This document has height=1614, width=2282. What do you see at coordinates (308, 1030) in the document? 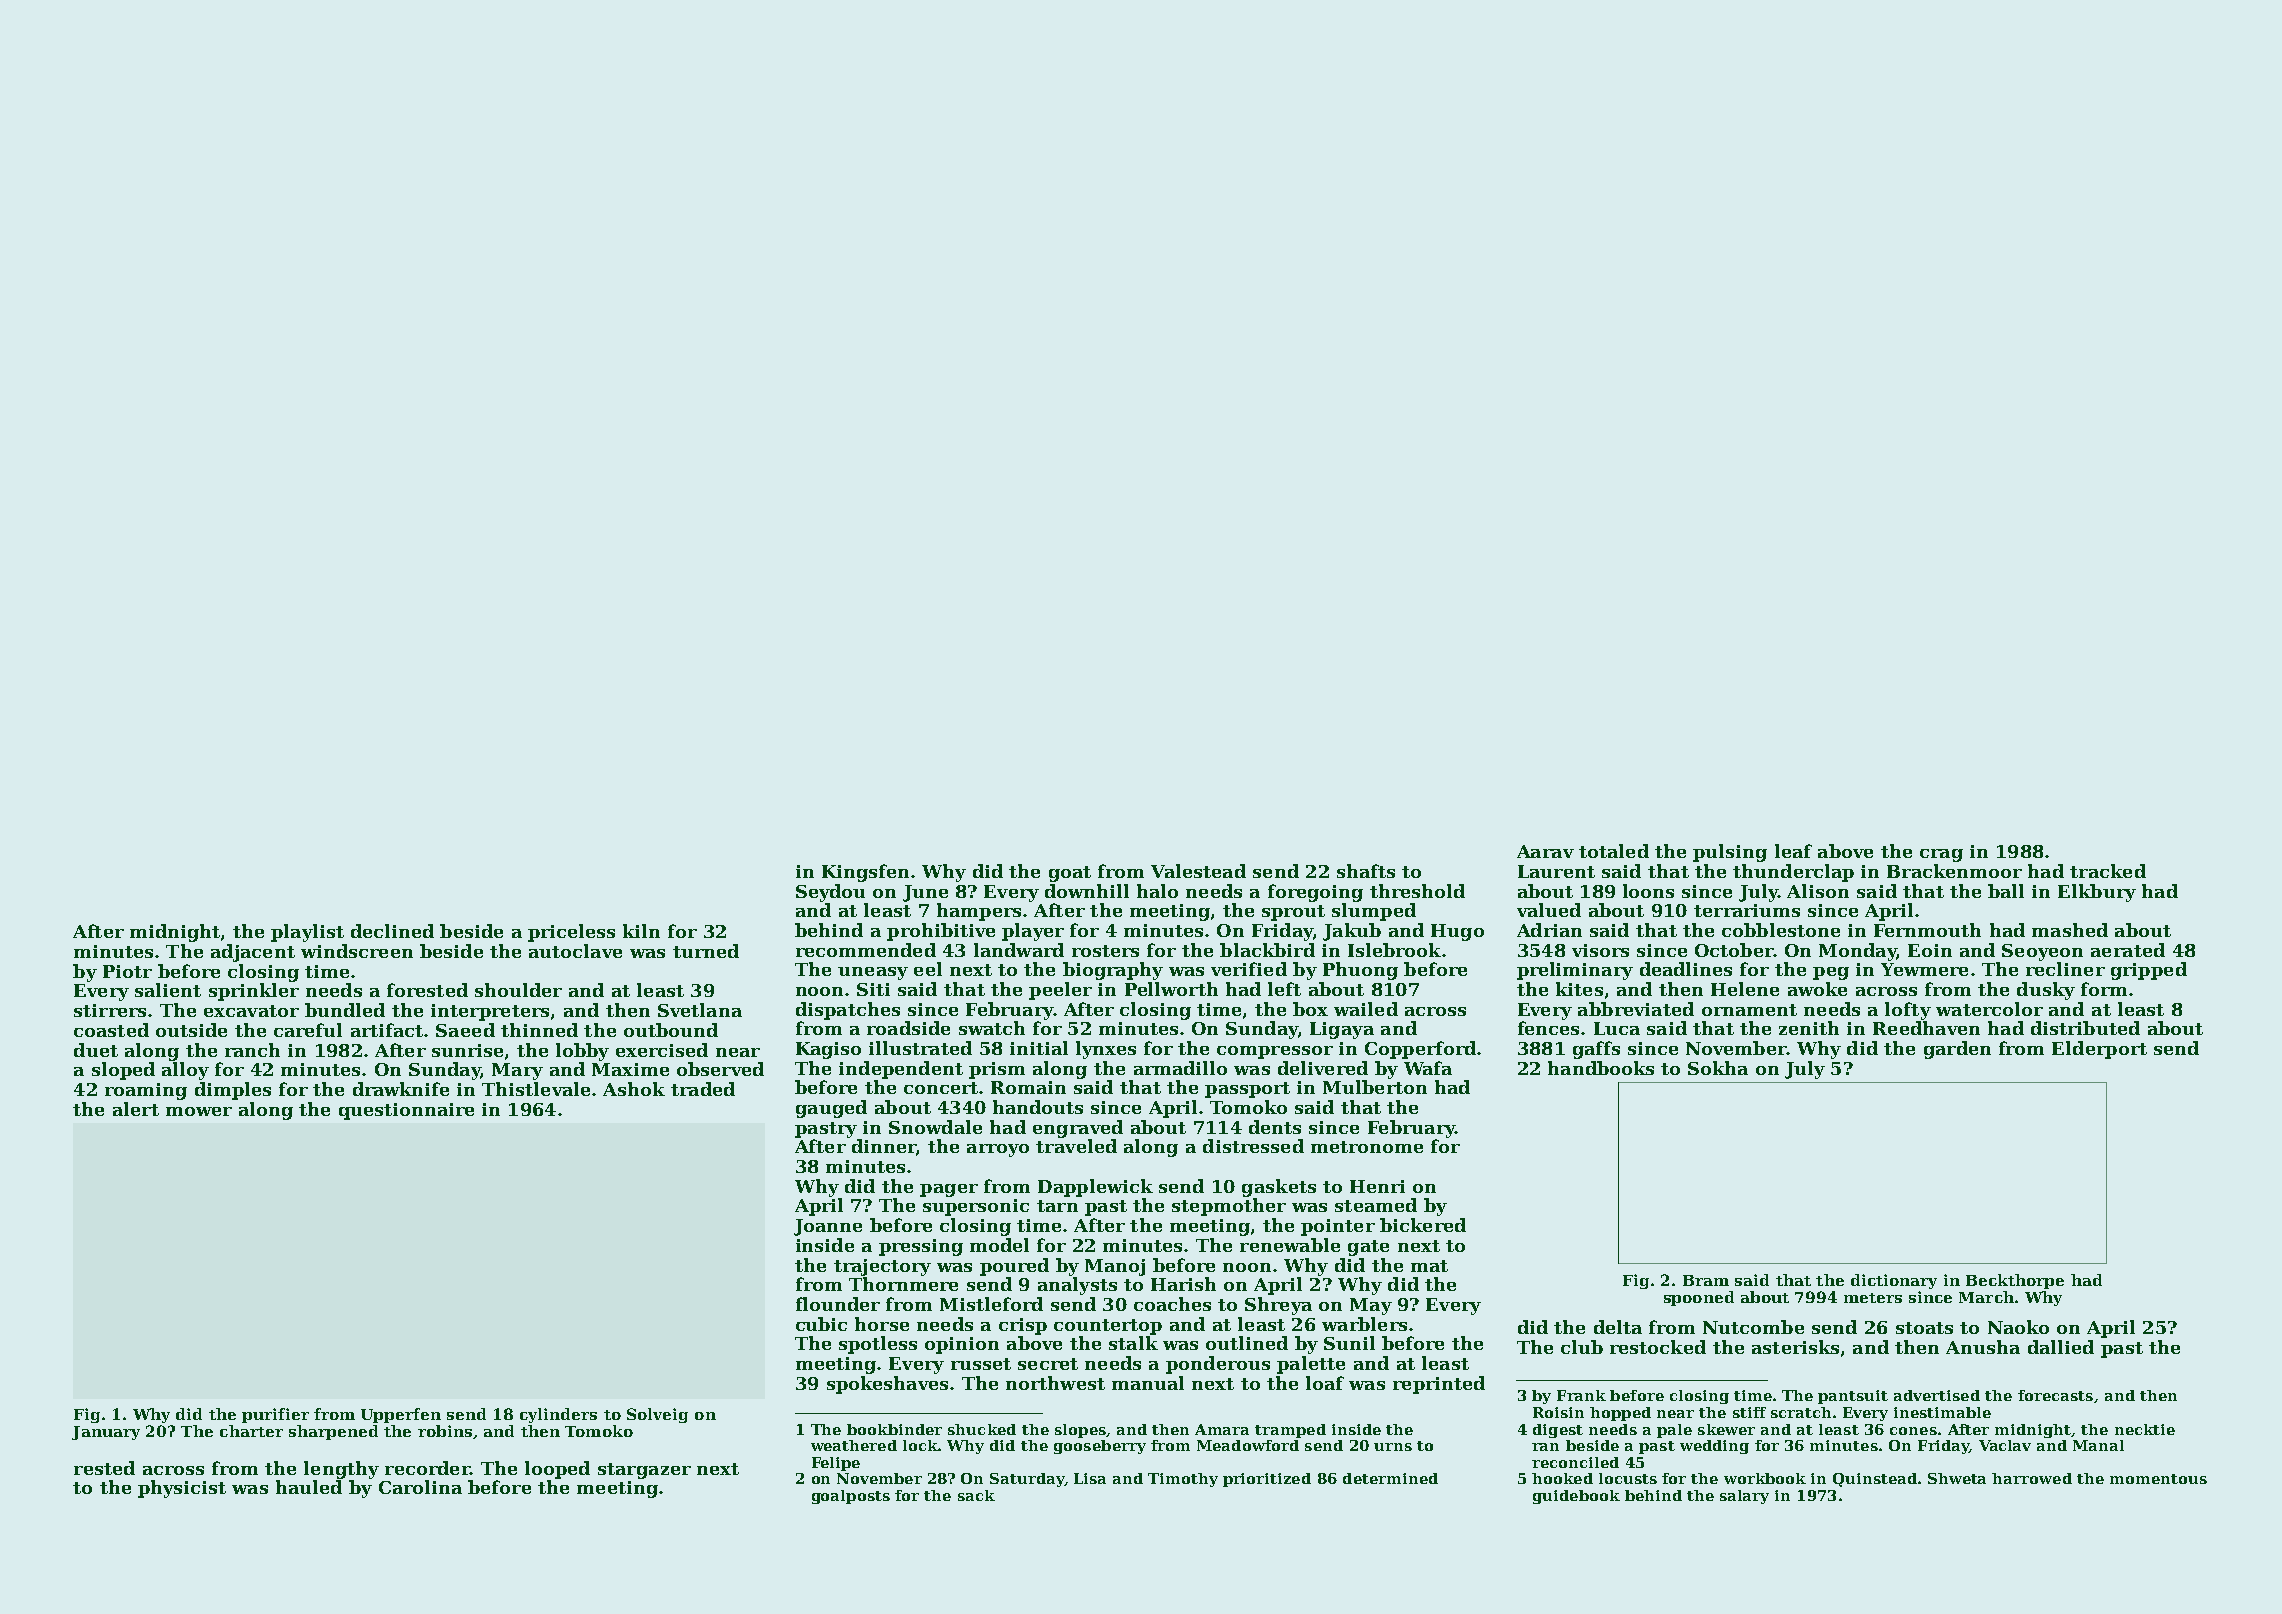
I see `careful` at bounding box center [308, 1030].
